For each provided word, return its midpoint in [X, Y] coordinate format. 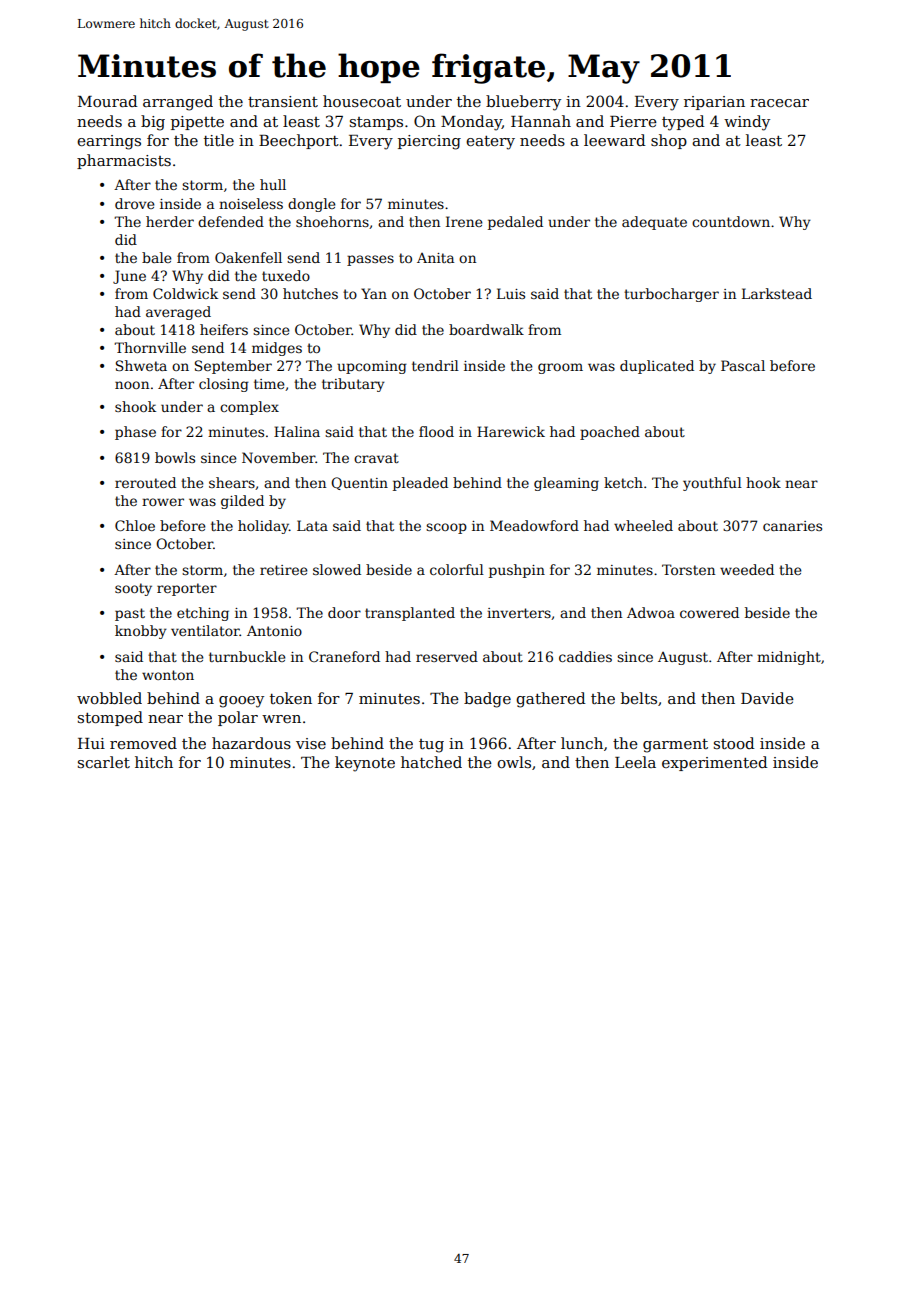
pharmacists [124, 161]
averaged [178, 313]
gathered [551, 700]
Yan [374, 293]
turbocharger [671, 295]
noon [132, 385]
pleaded [420, 484]
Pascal [743, 365]
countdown [731, 221]
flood [436, 431]
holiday [263, 527]
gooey [241, 702]
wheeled [643, 525]
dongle [311, 205]
